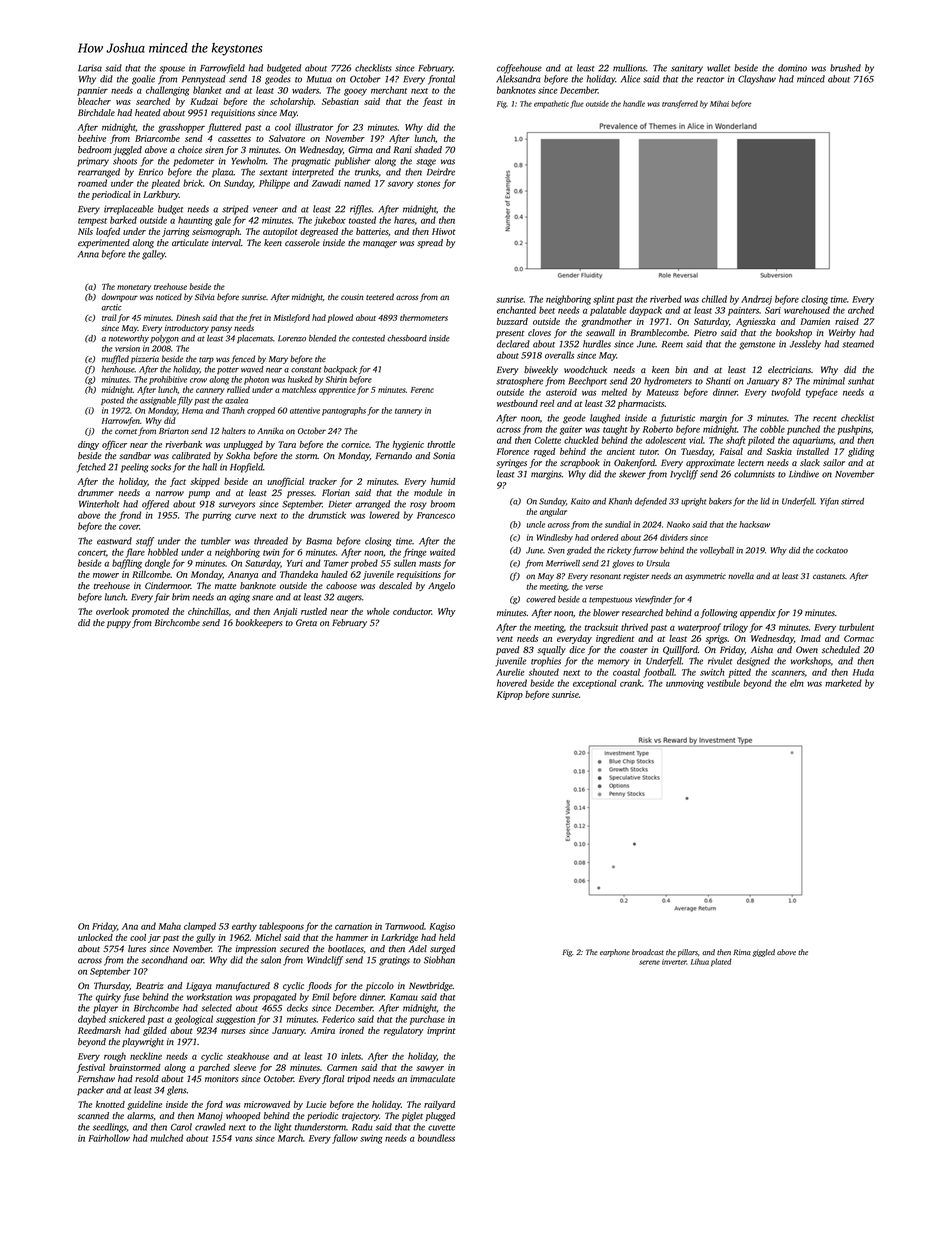 The image size is (952, 1233). Describe the element at coordinates (441, 172) in the screenshot. I see `Deirdre` at that location.
